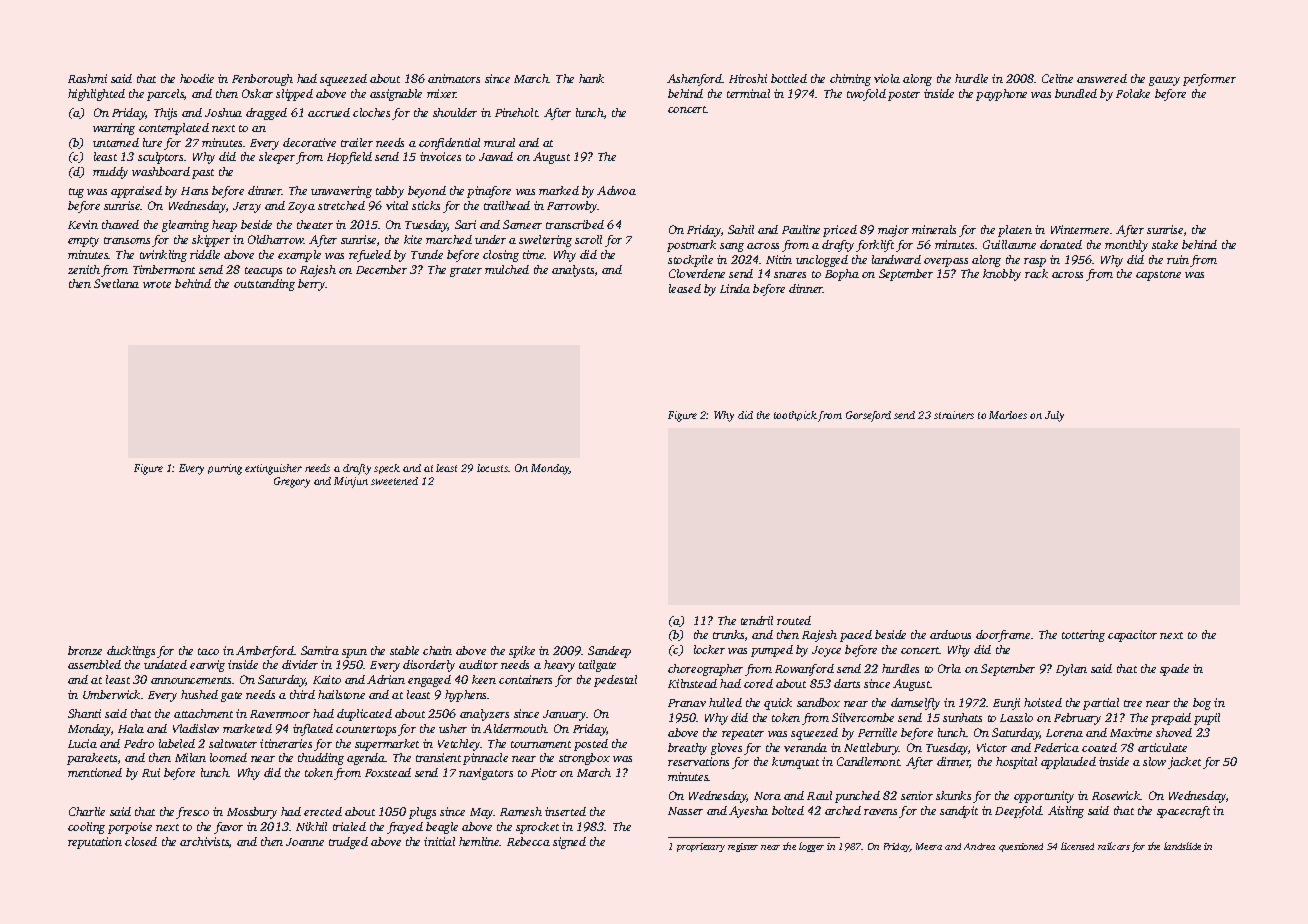 The height and width of the image is (924, 1308). Describe the element at coordinates (116, 283) in the image. I see `Svetlana` at that location.
